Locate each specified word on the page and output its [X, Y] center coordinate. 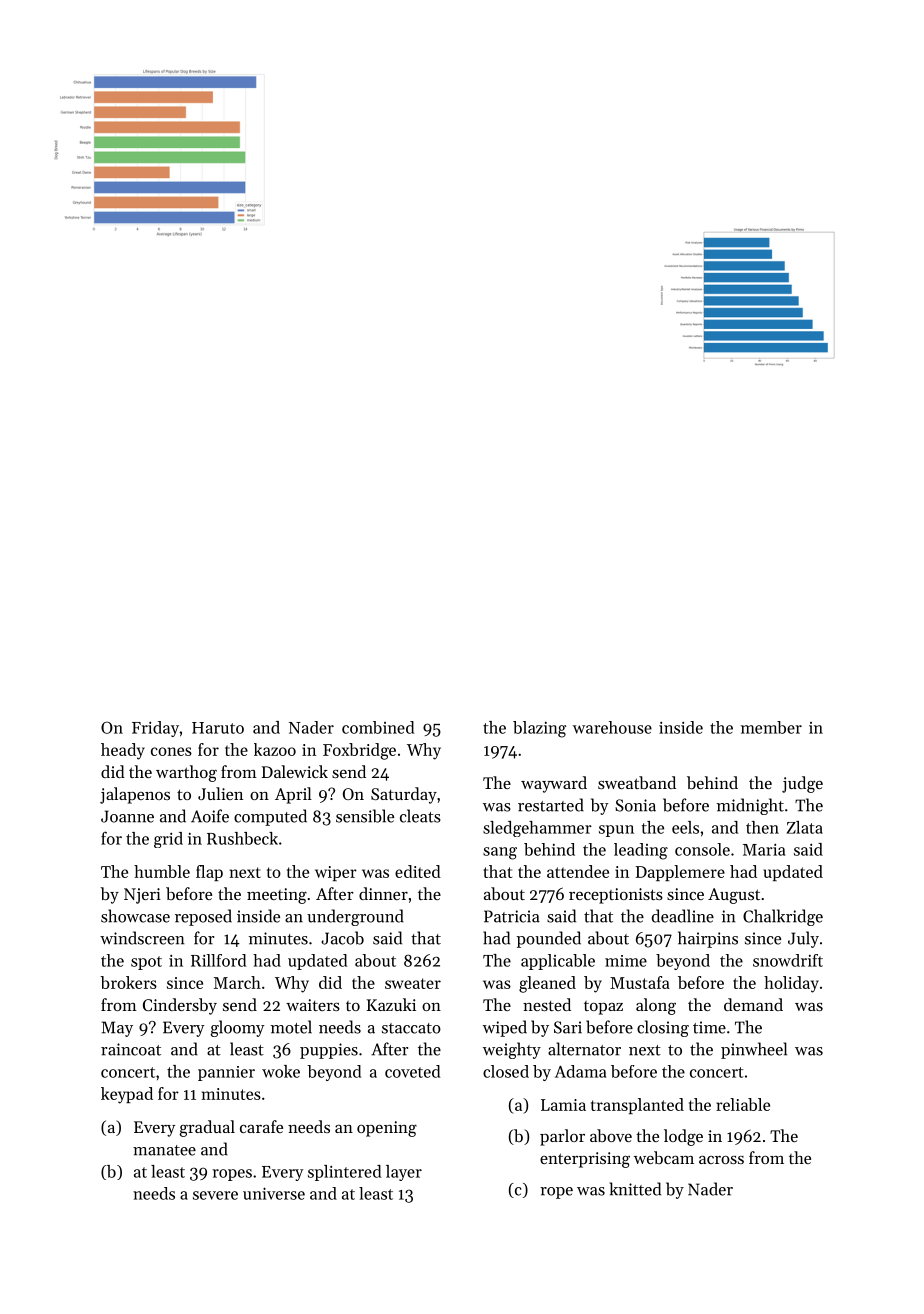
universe [274, 1193]
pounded [549, 939]
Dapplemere [680, 873]
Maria [764, 850]
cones [171, 751]
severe [215, 1195]
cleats [420, 816]
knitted [635, 1189]
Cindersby [180, 1006]
